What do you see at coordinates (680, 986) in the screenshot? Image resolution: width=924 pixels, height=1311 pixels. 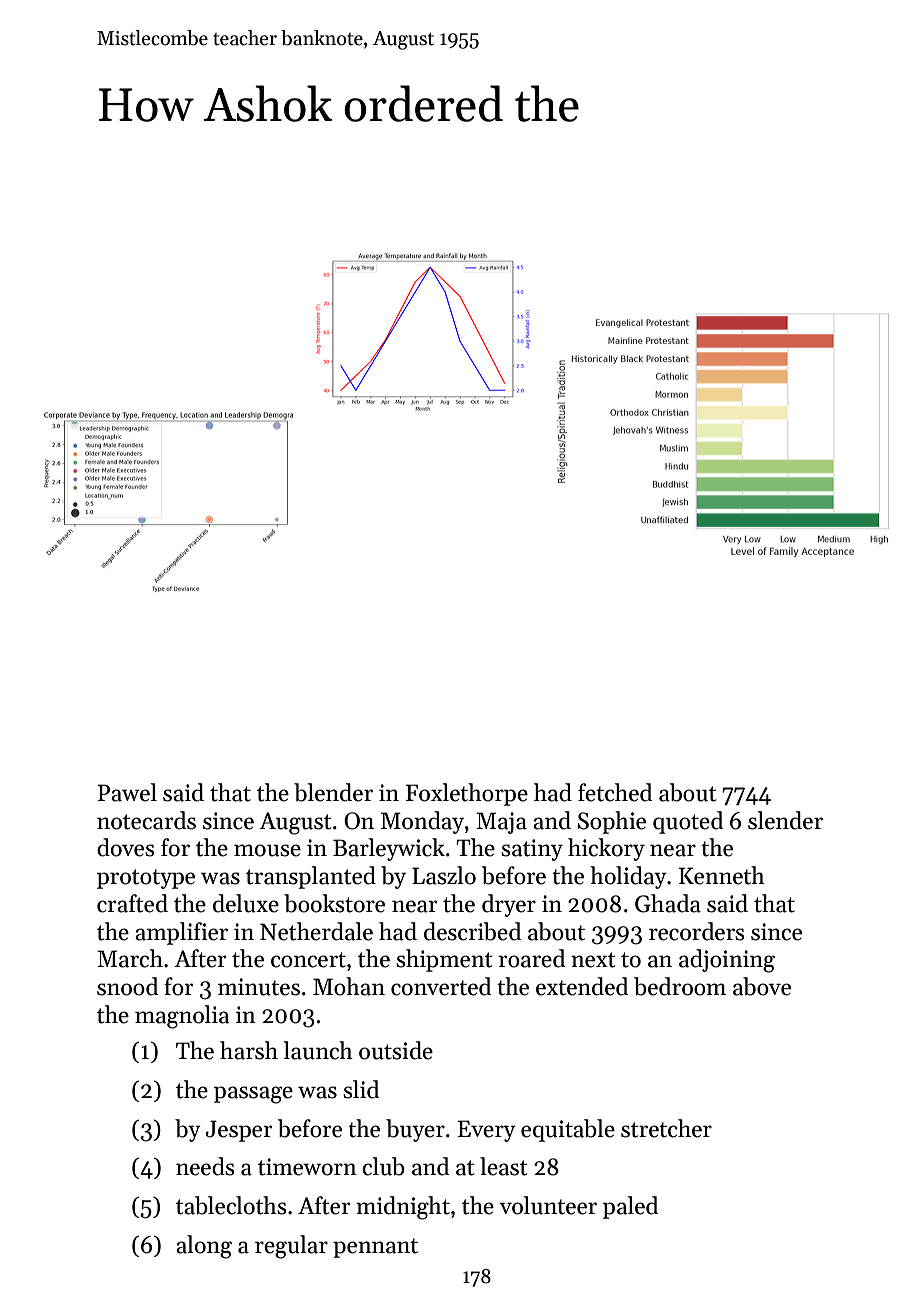 I see `bedroom` at bounding box center [680, 986].
